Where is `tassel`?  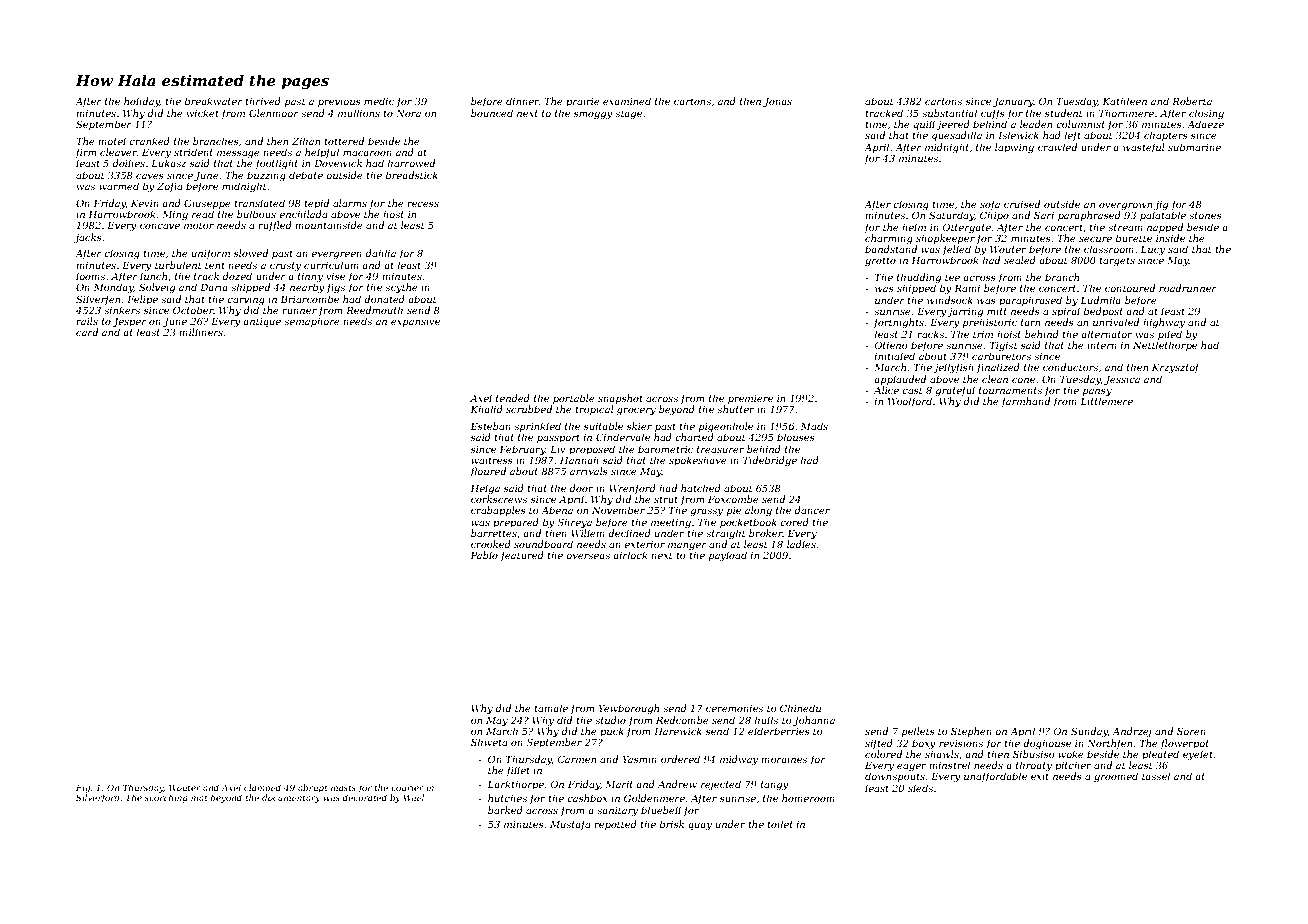
tassel is located at coordinates (1156, 776).
